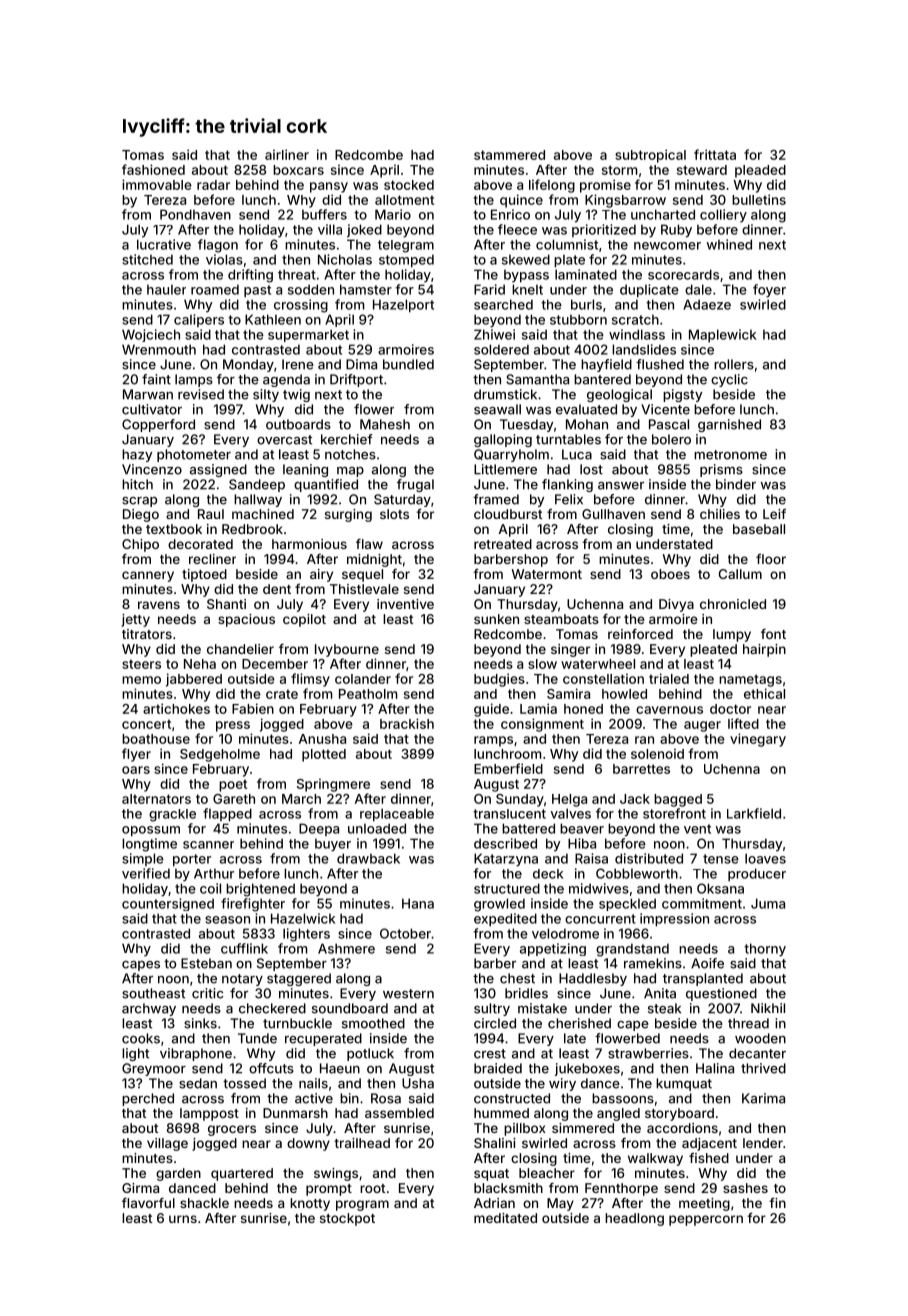  I want to click on Diego, so click(141, 515).
